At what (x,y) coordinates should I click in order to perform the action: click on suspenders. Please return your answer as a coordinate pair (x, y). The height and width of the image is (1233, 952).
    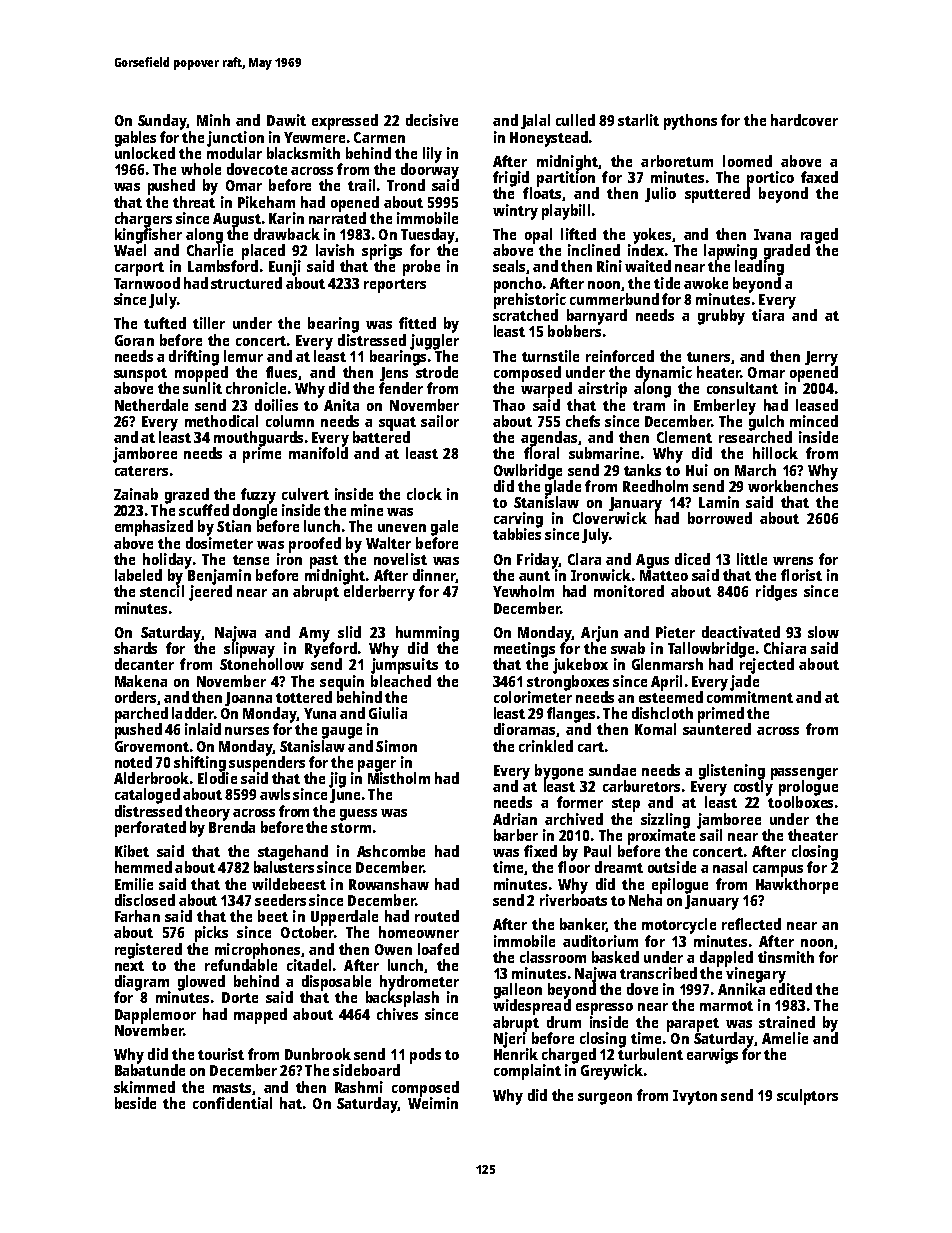
    Looking at the image, I should click on (267, 764).
